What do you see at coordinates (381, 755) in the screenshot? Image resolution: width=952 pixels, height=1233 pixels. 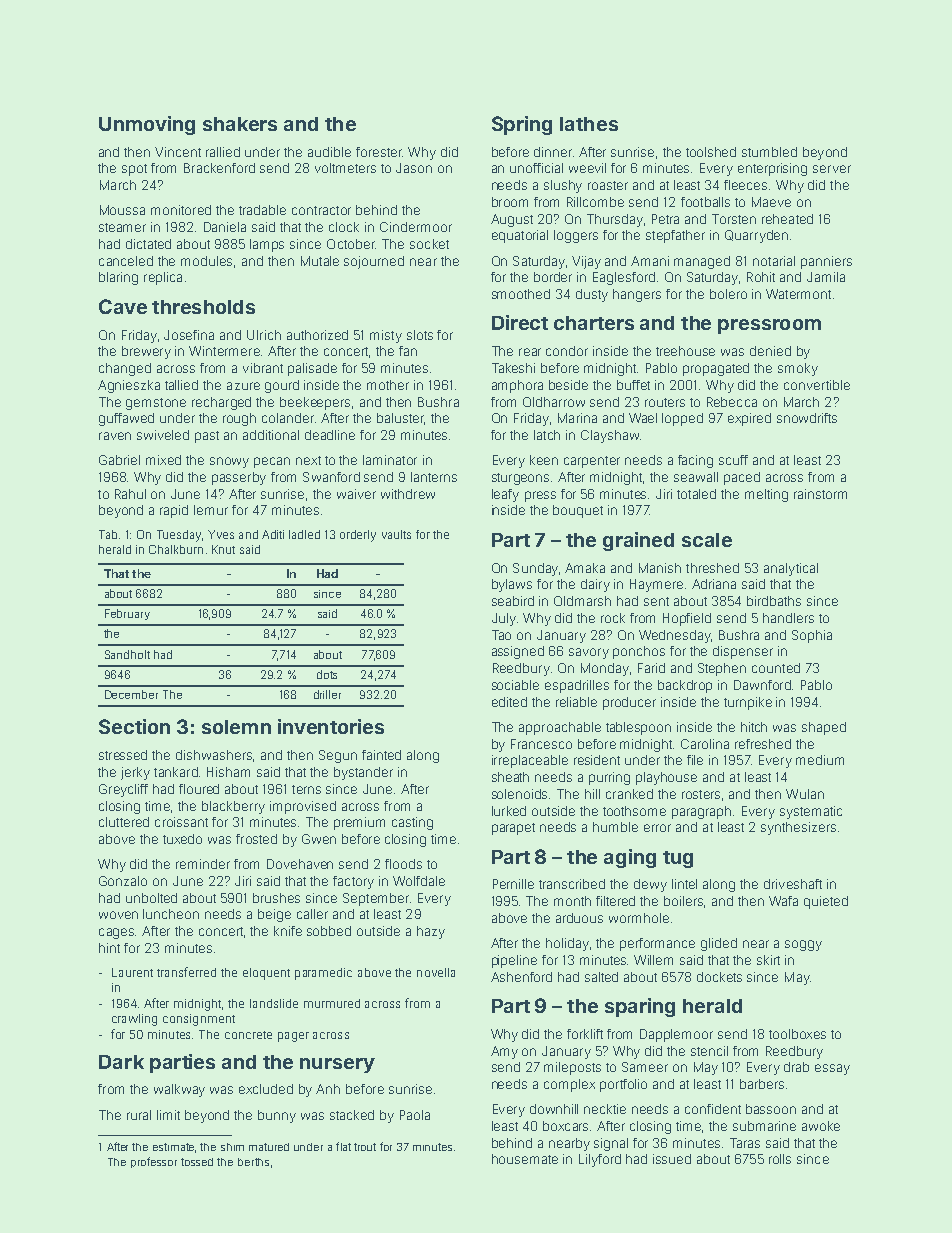 I see `fainted` at bounding box center [381, 755].
